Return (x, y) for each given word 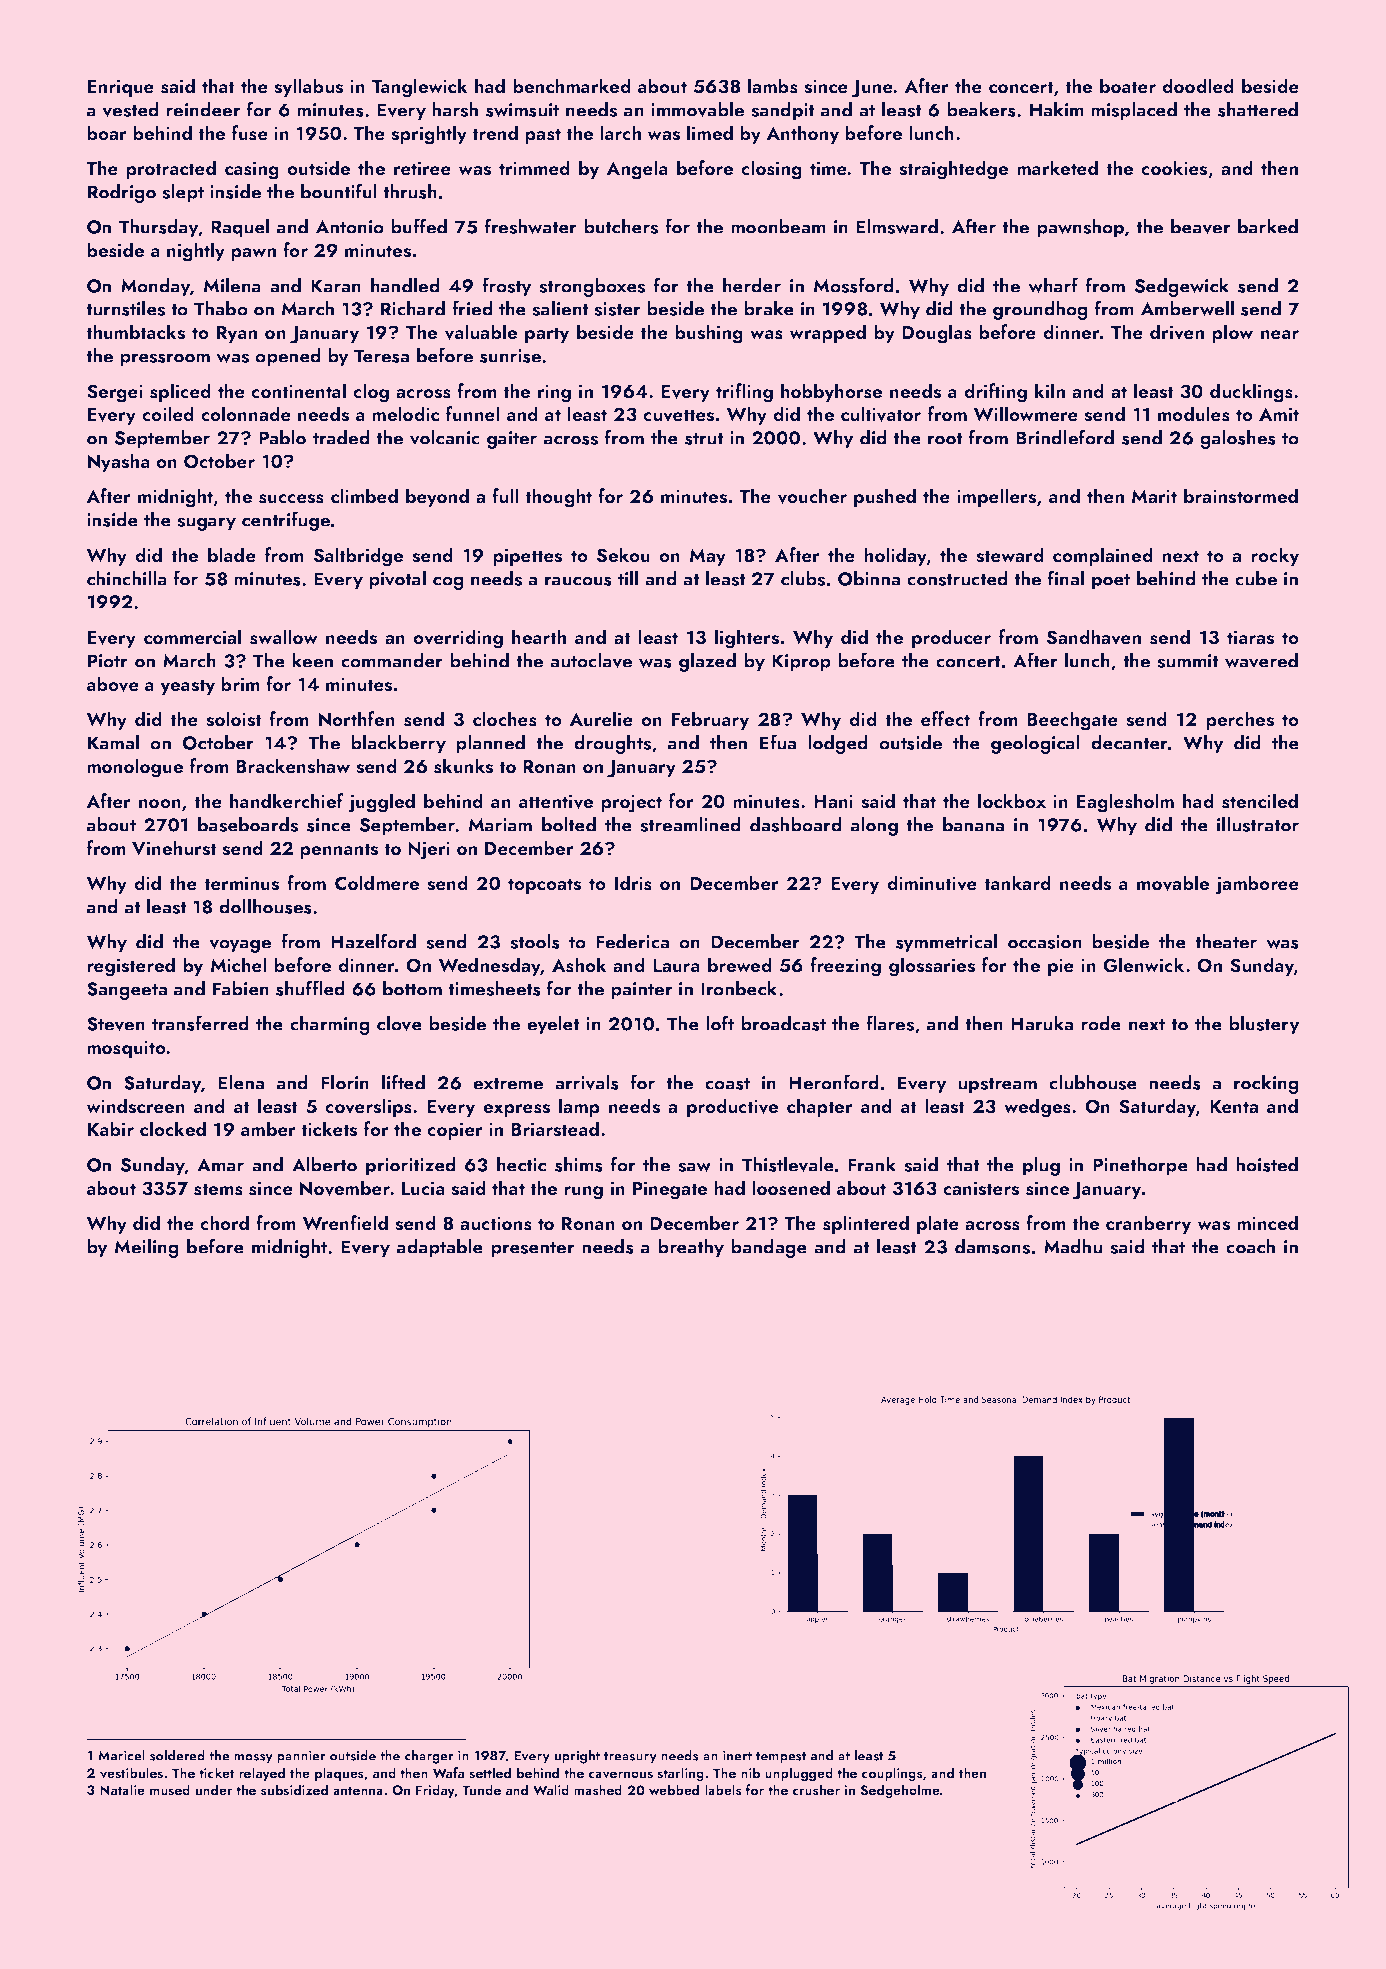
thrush (410, 191)
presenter (533, 1250)
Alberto (324, 1164)
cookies (1174, 168)
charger (429, 1757)
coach (1250, 1246)
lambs (773, 86)
